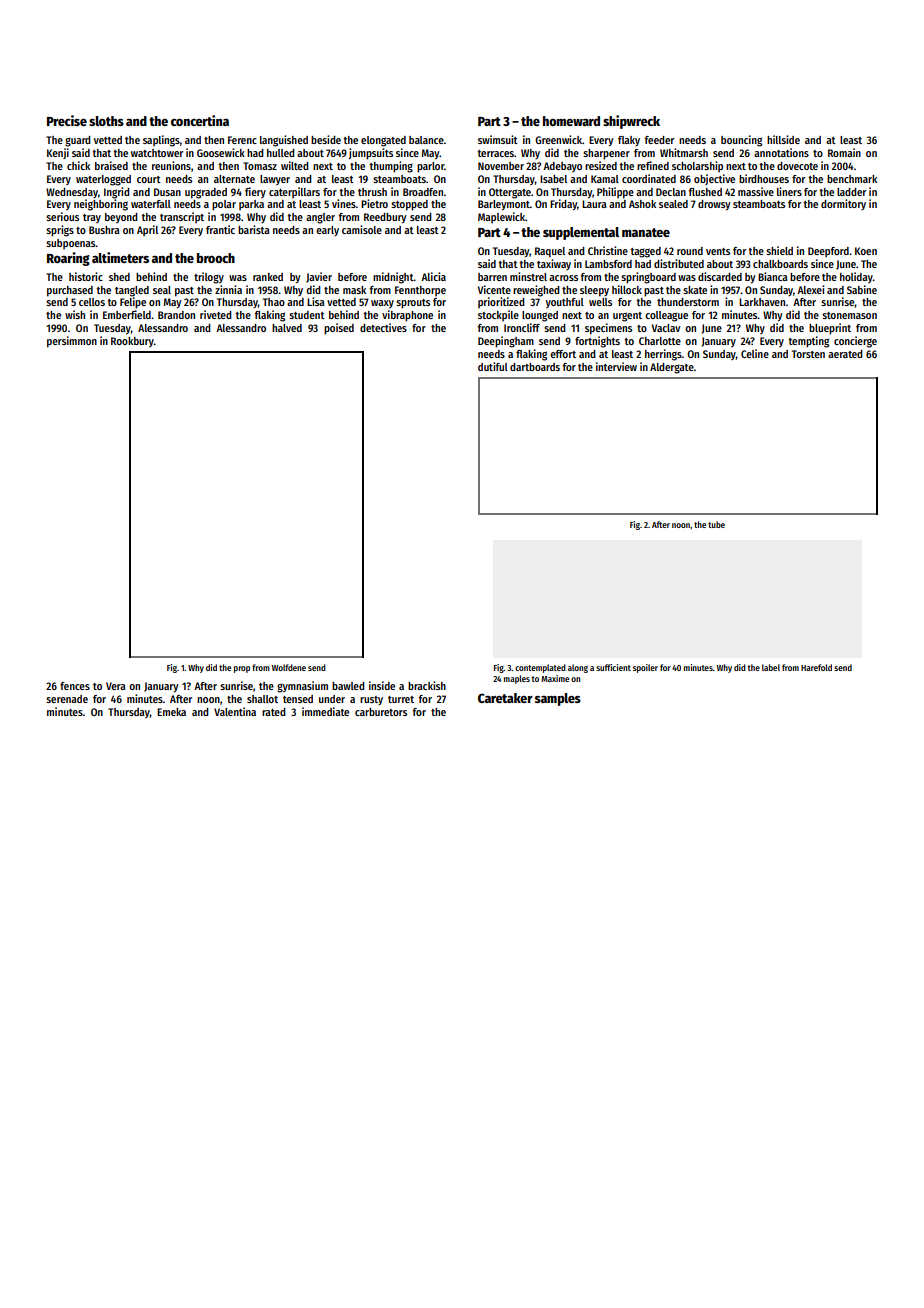 Image resolution: width=924 pixels, height=1308 pixels. Describe the element at coordinates (493, 366) in the document. I see `dutiful` at that location.
